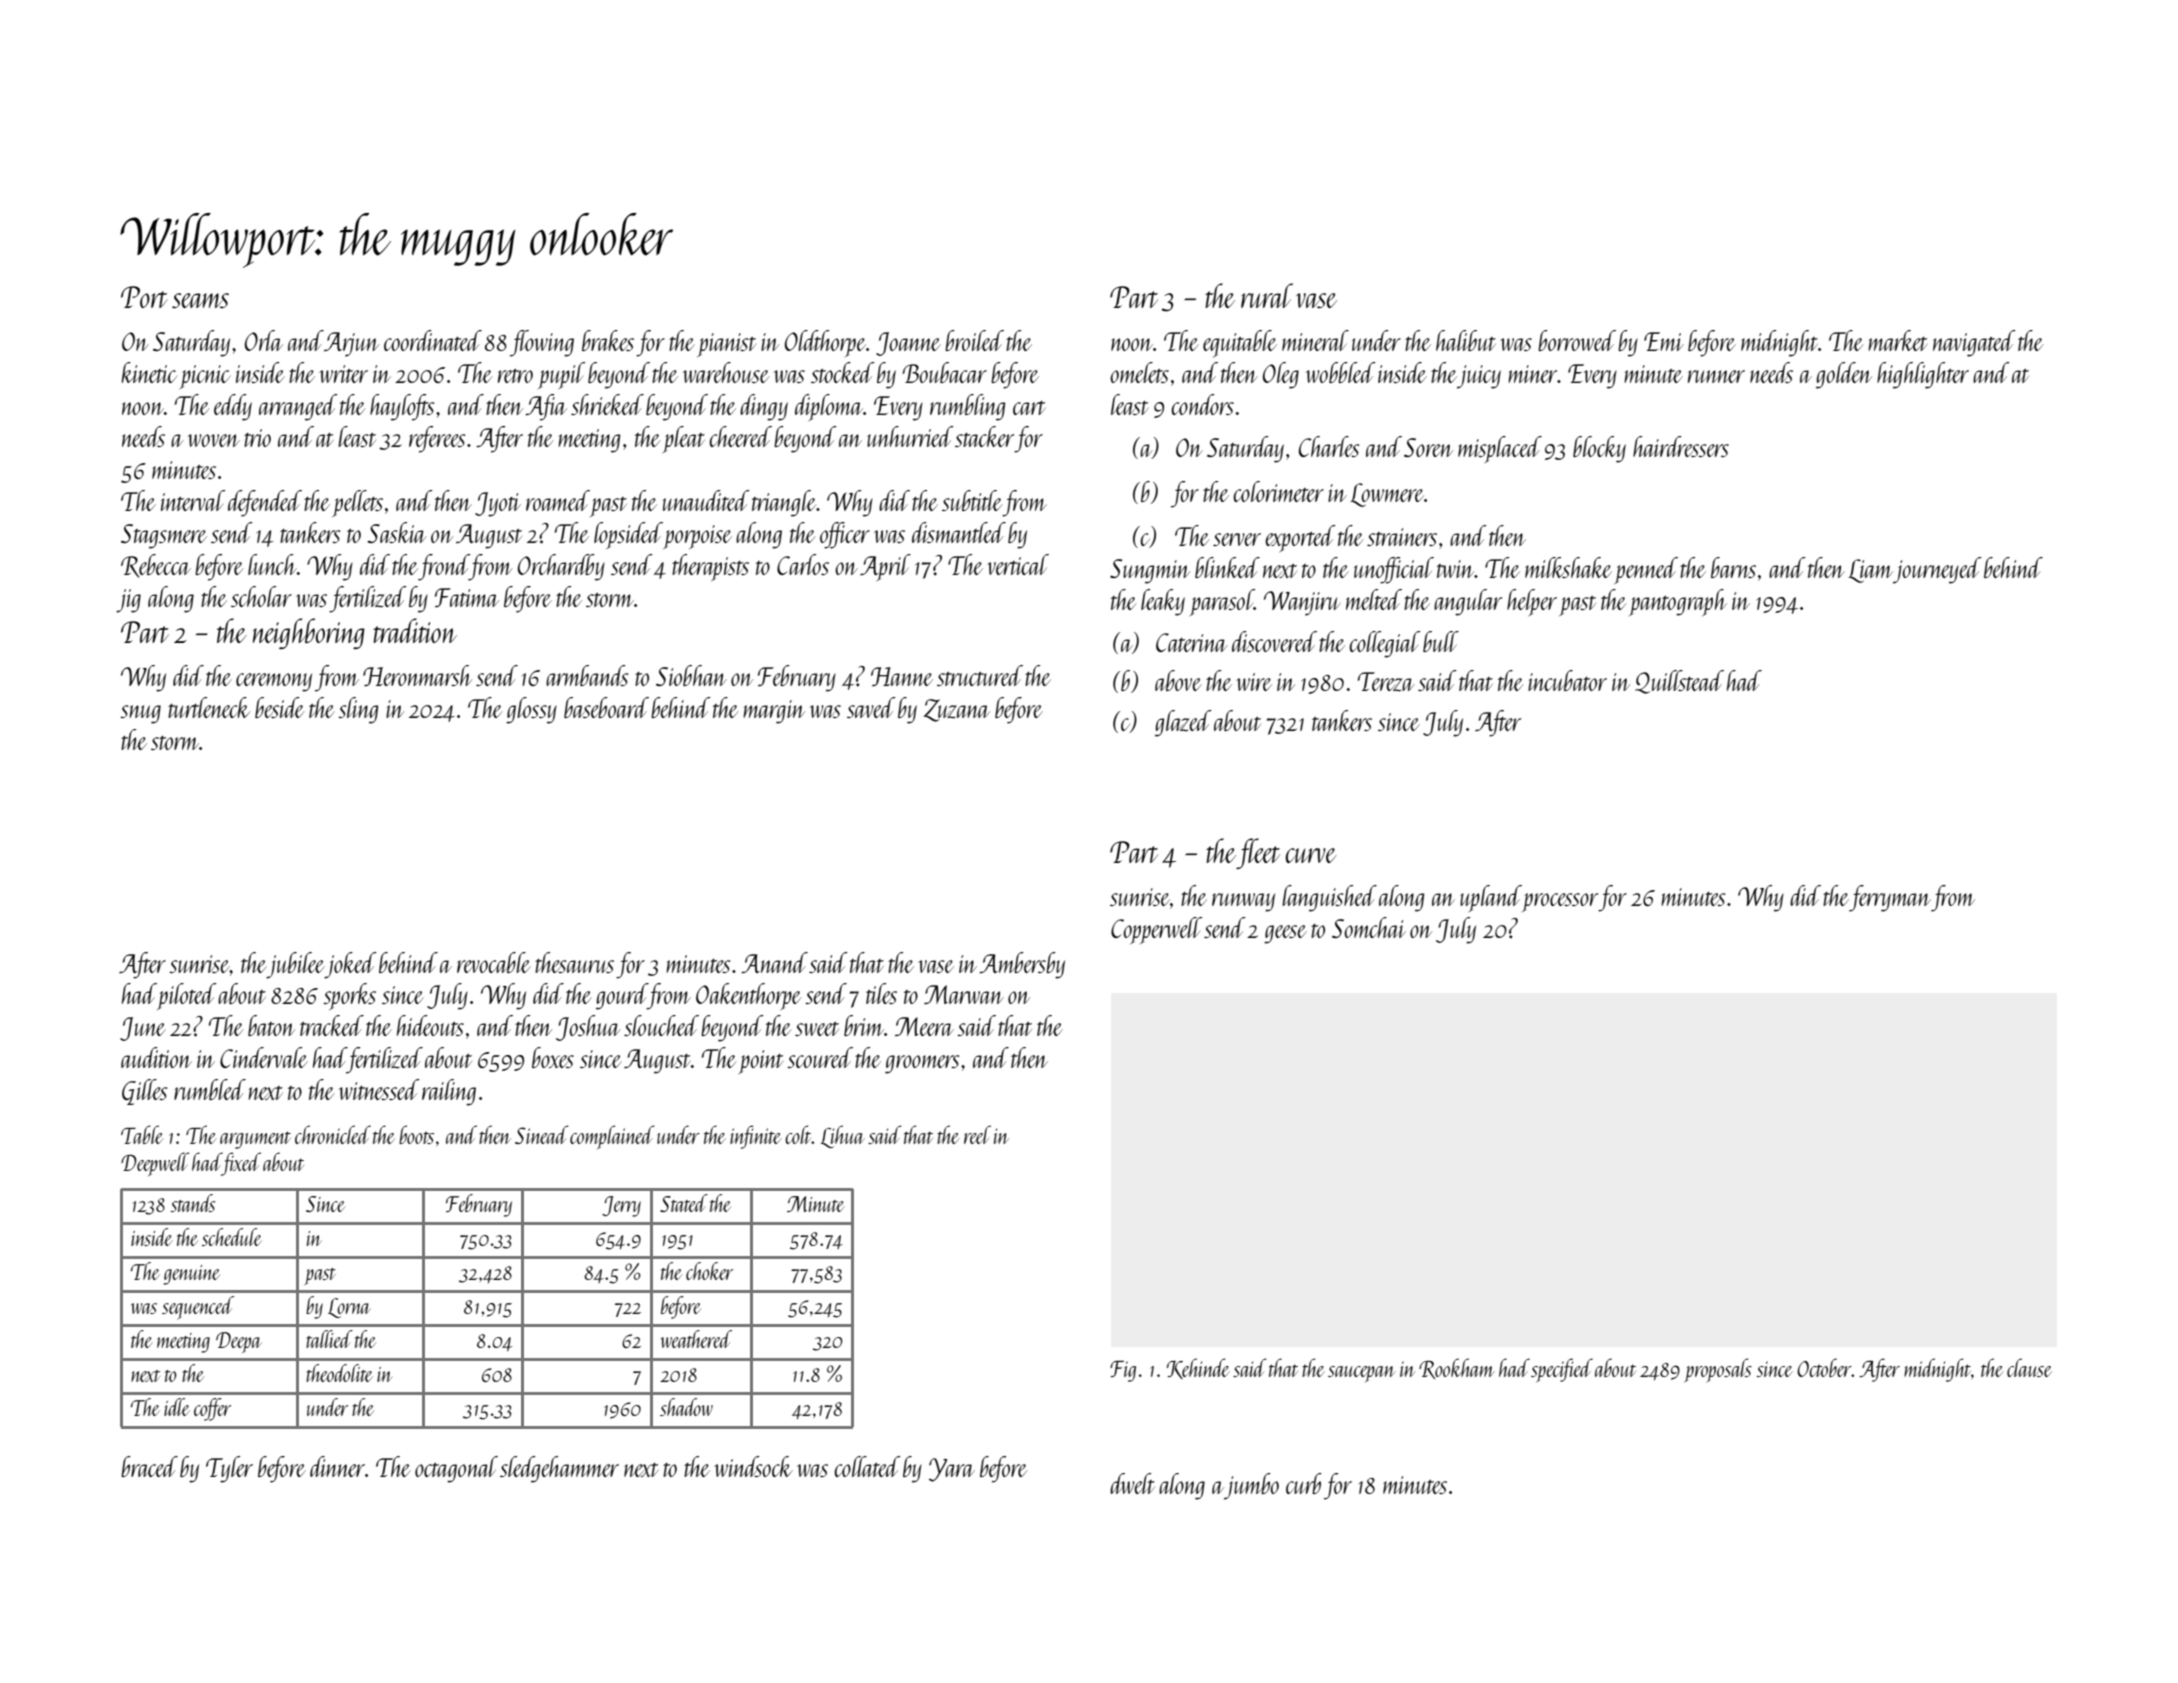 The height and width of the image is (1683, 2178). What do you see at coordinates (265, 503) in the image?
I see `defended` at bounding box center [265, 503].
